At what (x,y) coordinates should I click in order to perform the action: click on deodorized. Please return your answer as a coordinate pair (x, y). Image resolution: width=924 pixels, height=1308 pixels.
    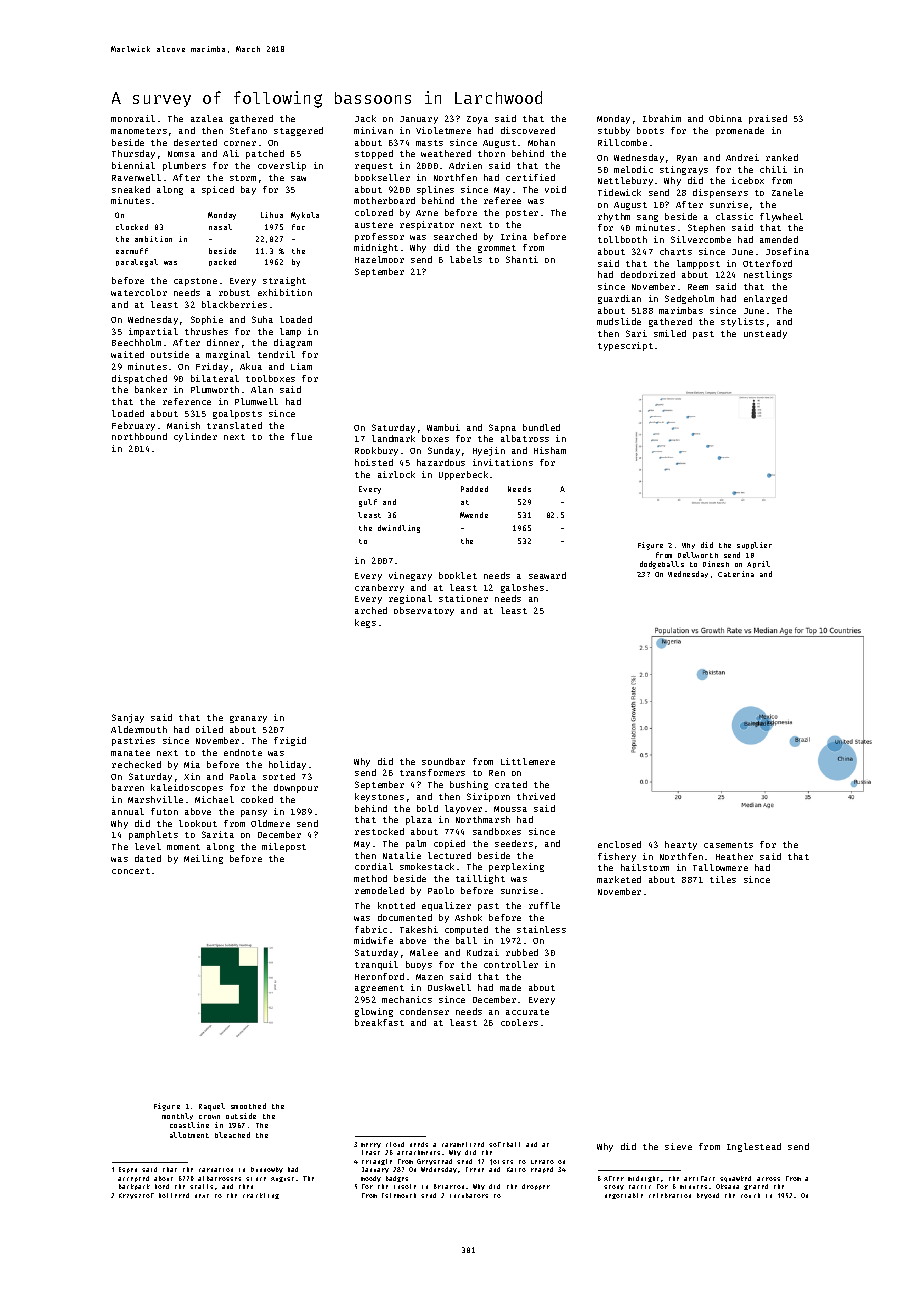
    Looking at the image, I should click on (648, 274).
